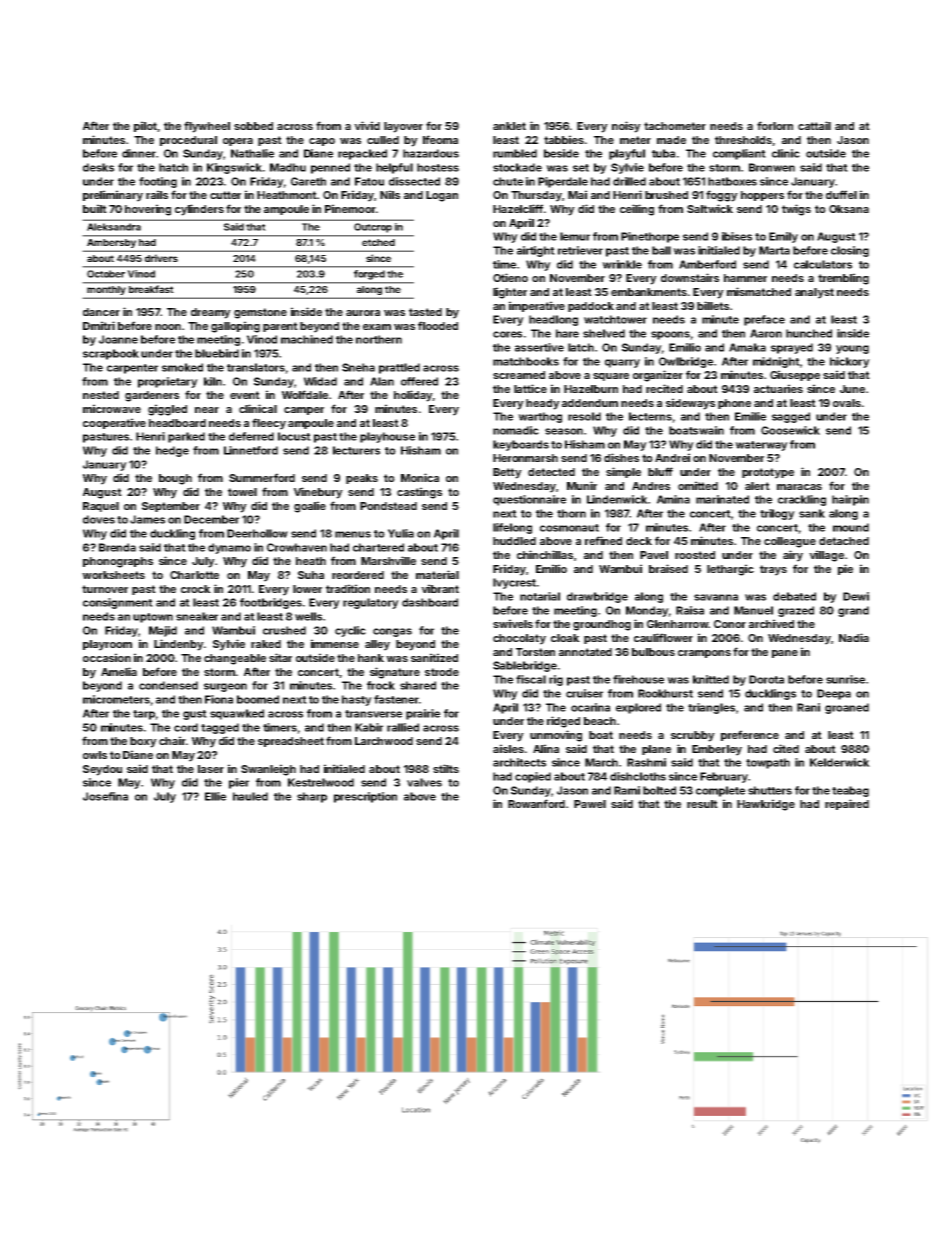  What do you see at coordinates (280, 657) in the page?
I see `sitar` at bounding box center [280, 657].
